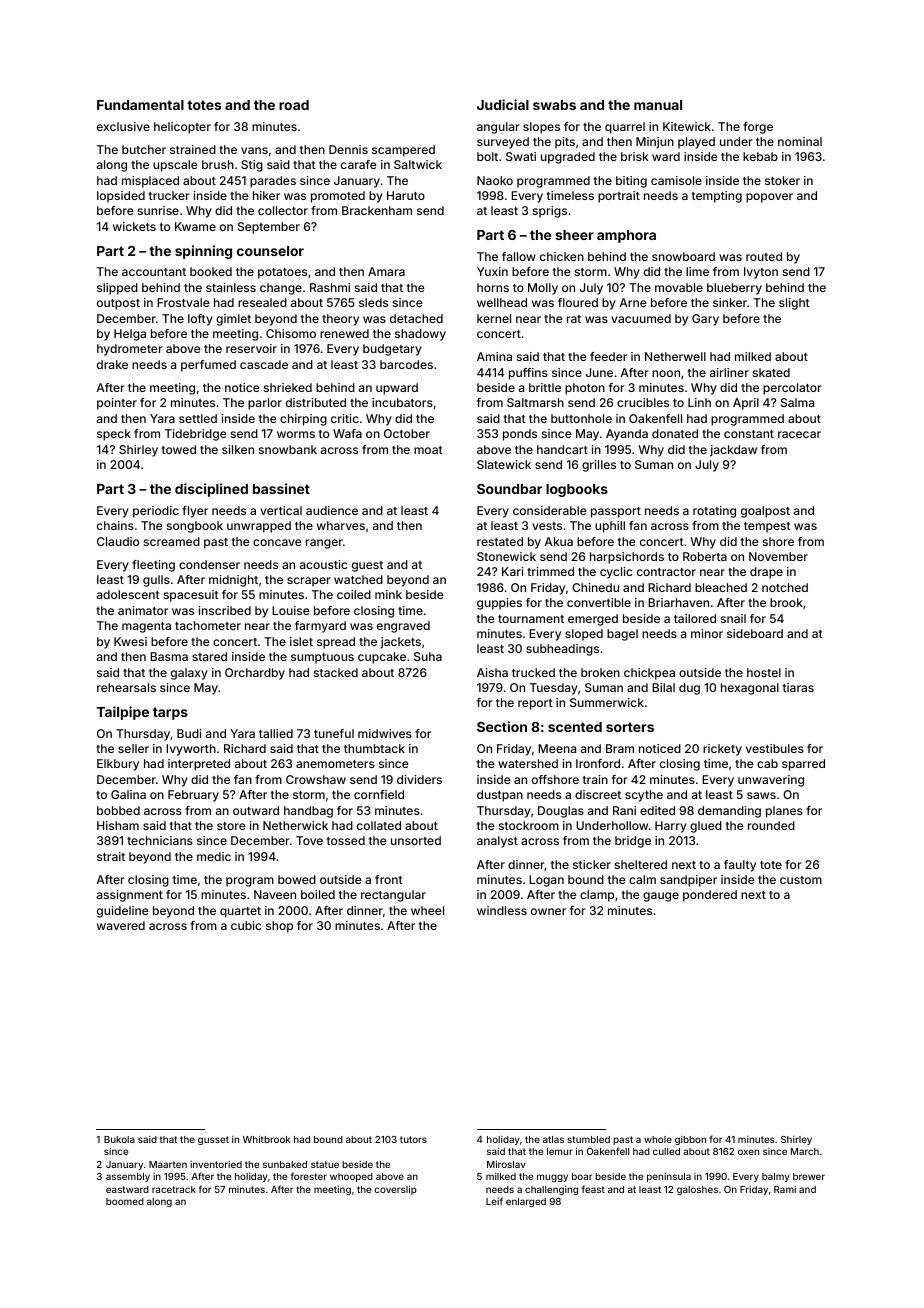  What do you see at coordinates (710, 896) in the screenshot?
I see `pondered` at bounding box center [710, 896].
